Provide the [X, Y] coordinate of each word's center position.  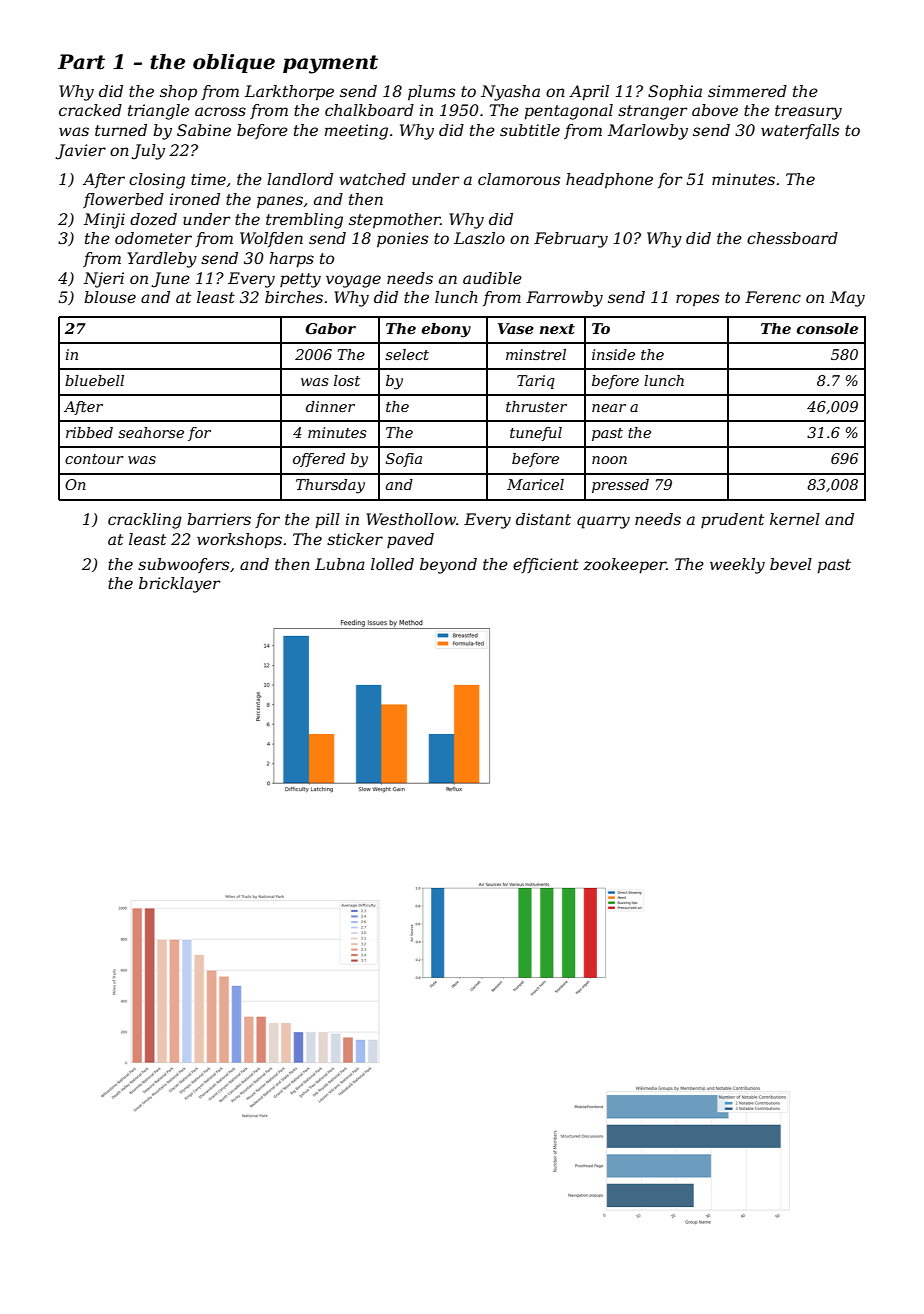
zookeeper [624, 566]
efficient [546, 565]
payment [330, 64]
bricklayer [180, 585]
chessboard [792, 238]
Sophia [675, 93]
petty [300, 280]
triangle [158, 112]
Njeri [103, 280]
